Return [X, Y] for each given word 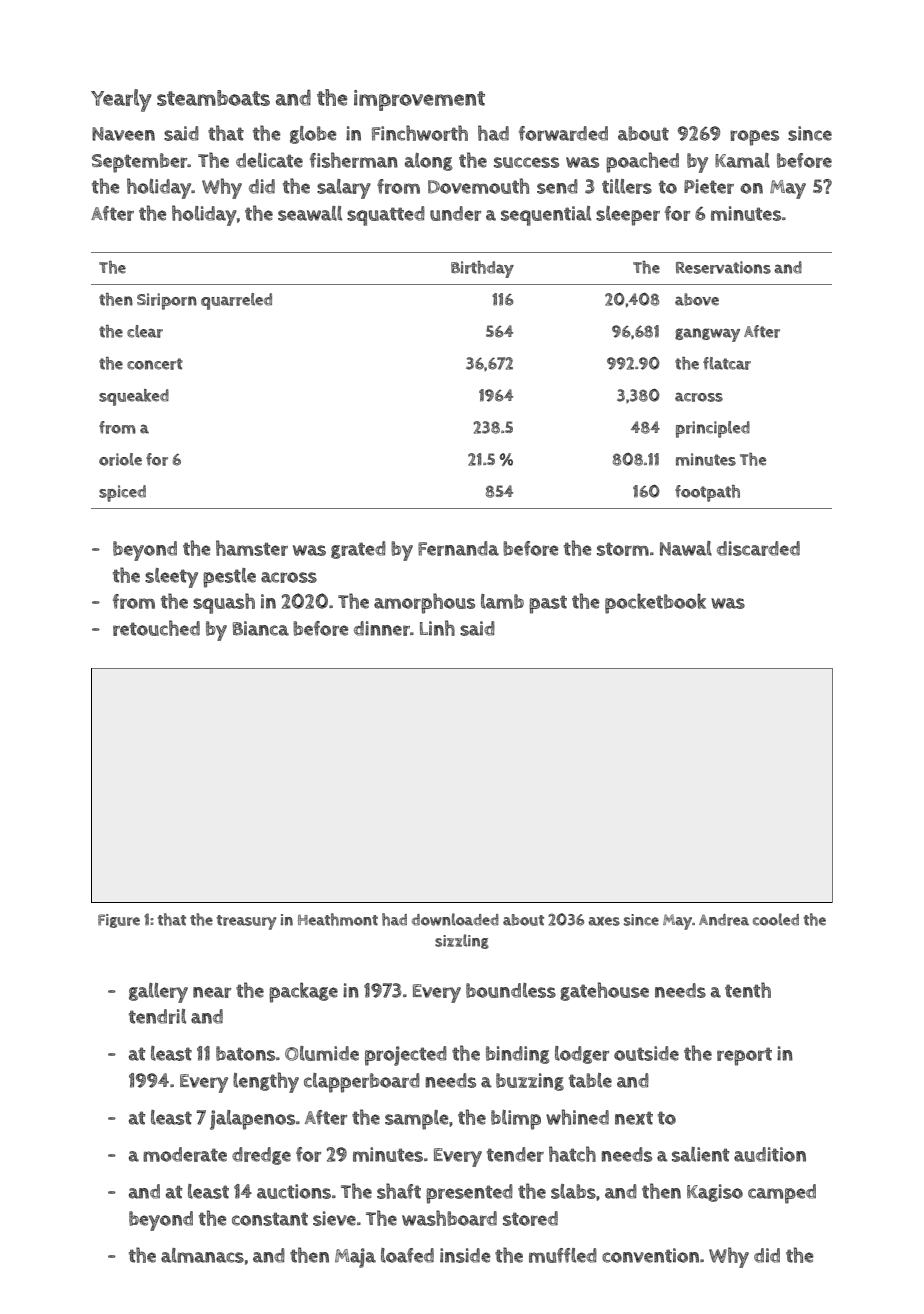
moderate [185, 1154]
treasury [246, 922]
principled [713, 429]
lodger [582, 1055]
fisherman [354, 160]
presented [469, 1194]
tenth [748, 990]
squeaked [134, 397]
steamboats [213, 98]
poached [642, 162]
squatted [386, 216]
